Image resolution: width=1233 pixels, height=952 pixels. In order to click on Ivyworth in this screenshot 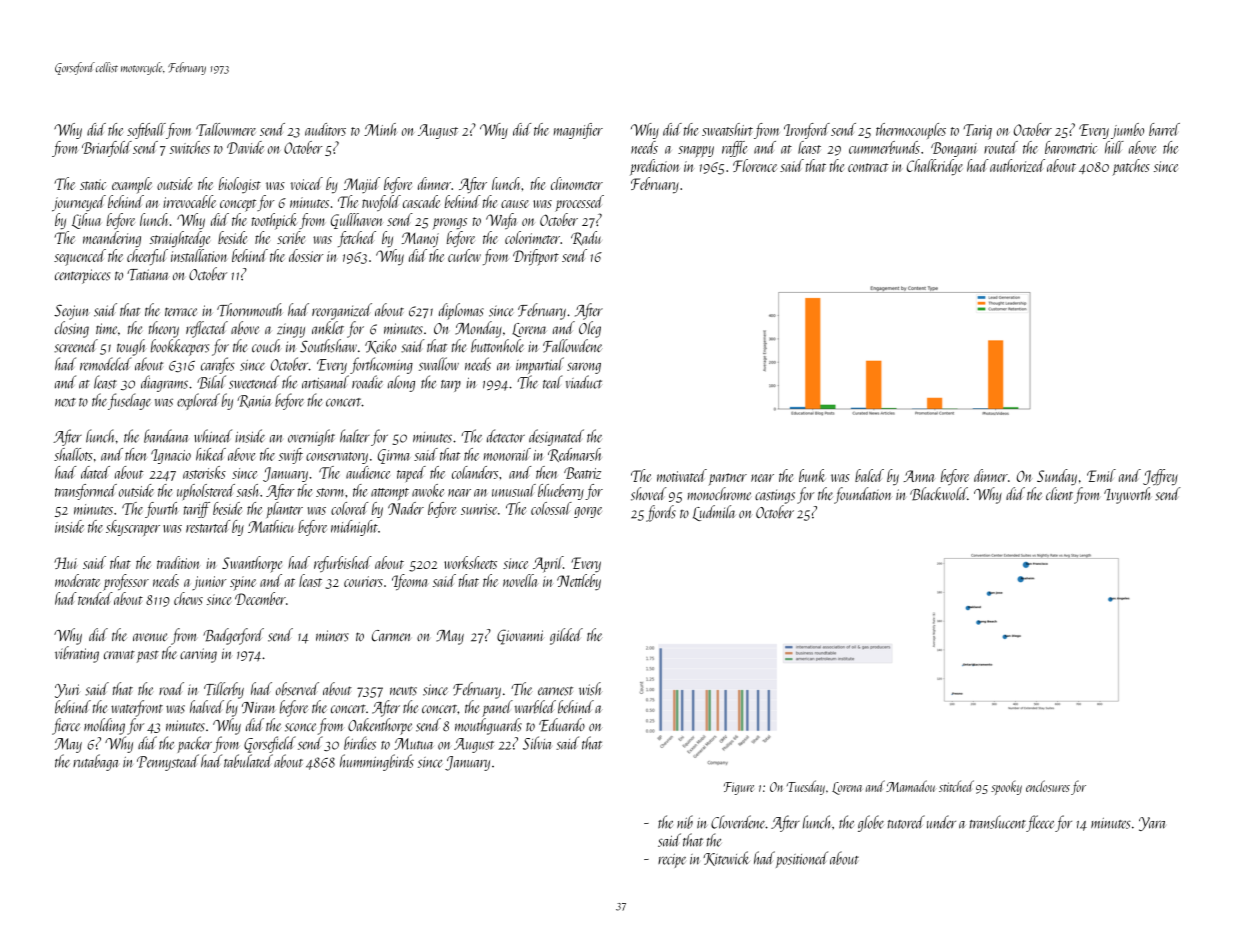, I will do `click(1127, 495)`.
